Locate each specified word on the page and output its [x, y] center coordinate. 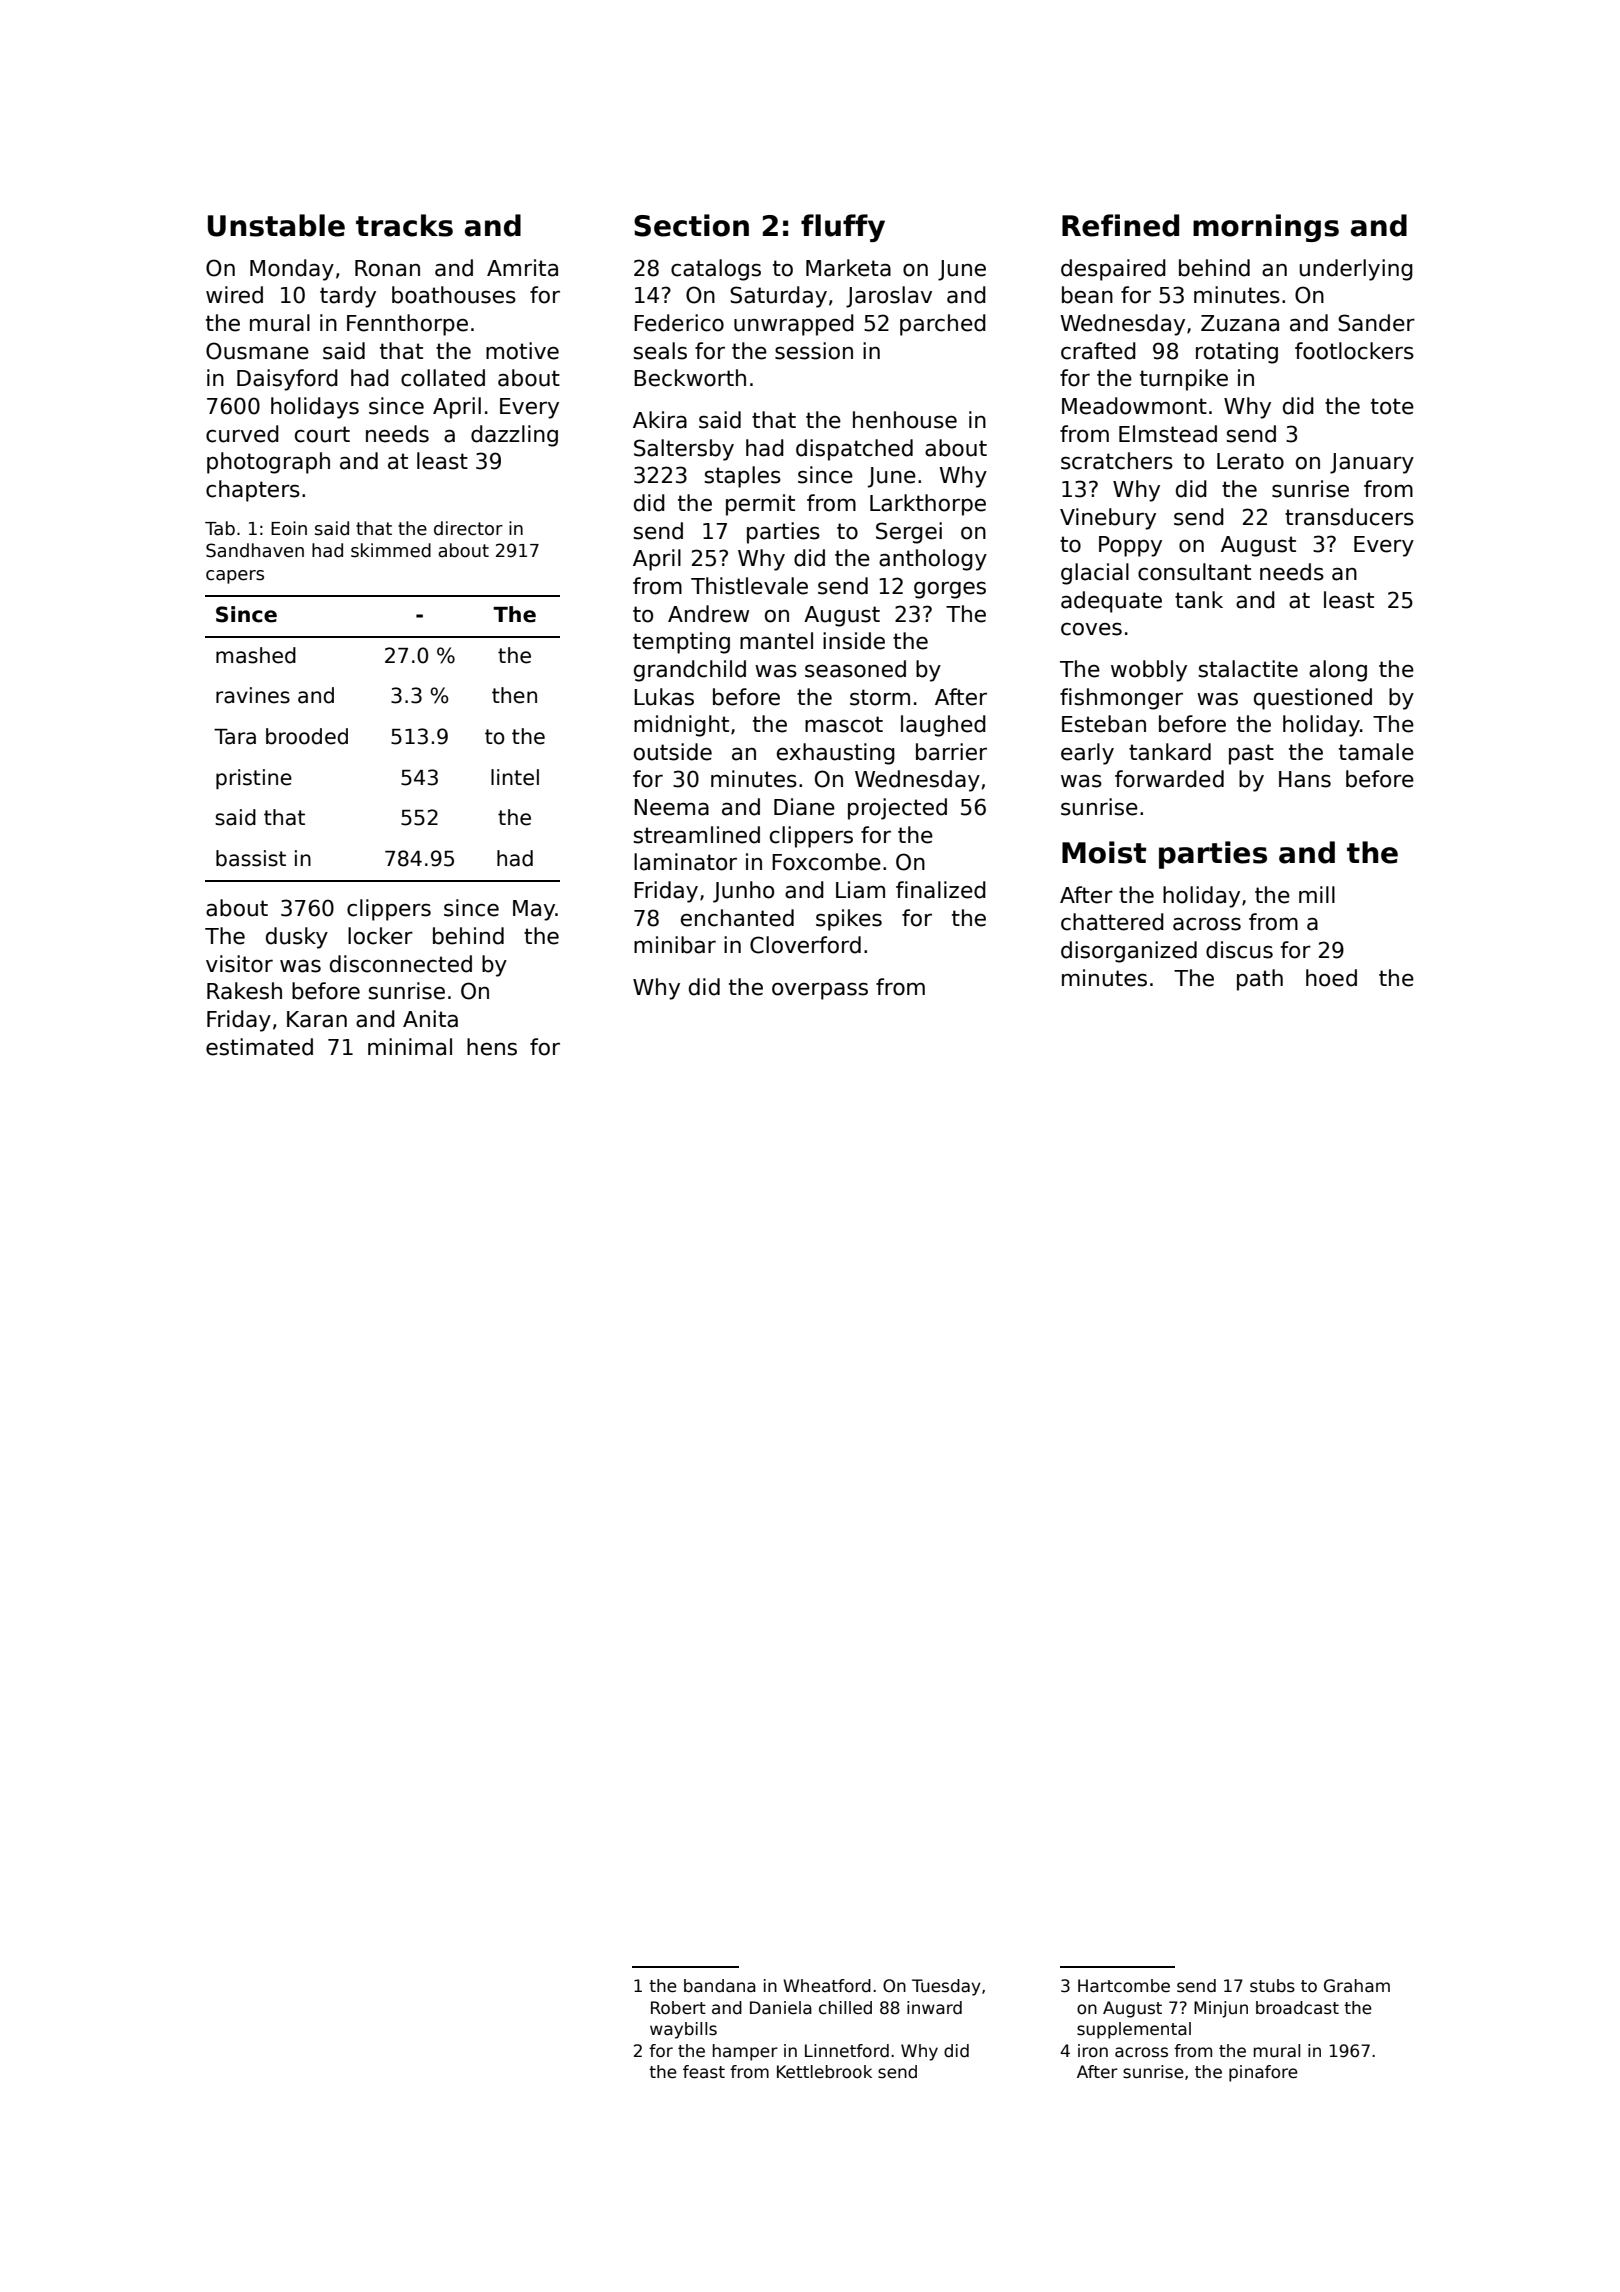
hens [492, 1047]
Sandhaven [255, 550]
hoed [1331, 978]
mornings [1266, 228]
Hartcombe [1124, 1986]
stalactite [1248, 669]
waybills [683, 2030]
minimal [410, 1047]
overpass [820, 991]
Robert [678, 2008]
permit [760, 505]
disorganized [1129, 952]
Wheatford [827, 1986]
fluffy [843, 228]
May [534, 910]
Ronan [387, 268]
